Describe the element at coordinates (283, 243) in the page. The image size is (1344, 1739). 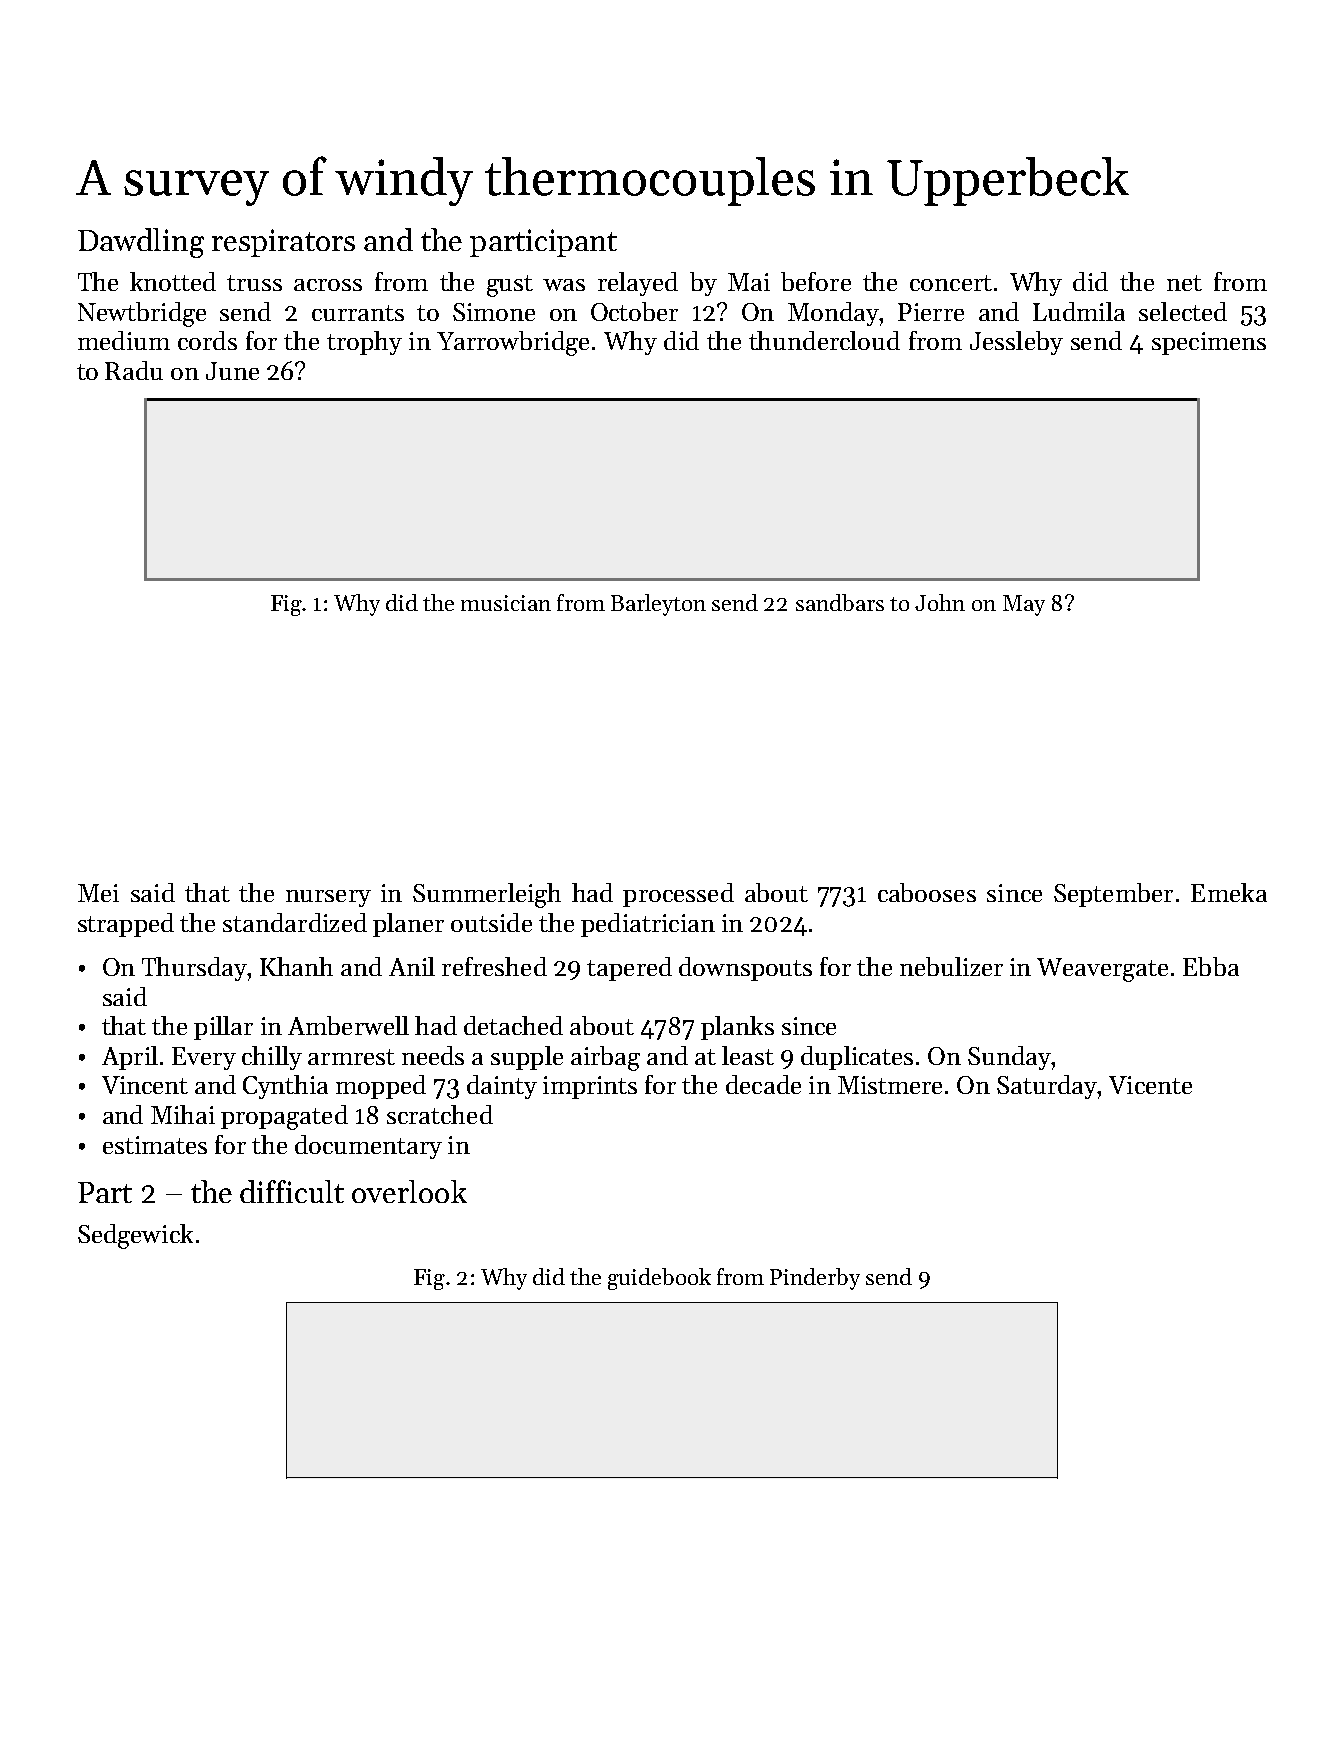
I see `respirators` at that location.
